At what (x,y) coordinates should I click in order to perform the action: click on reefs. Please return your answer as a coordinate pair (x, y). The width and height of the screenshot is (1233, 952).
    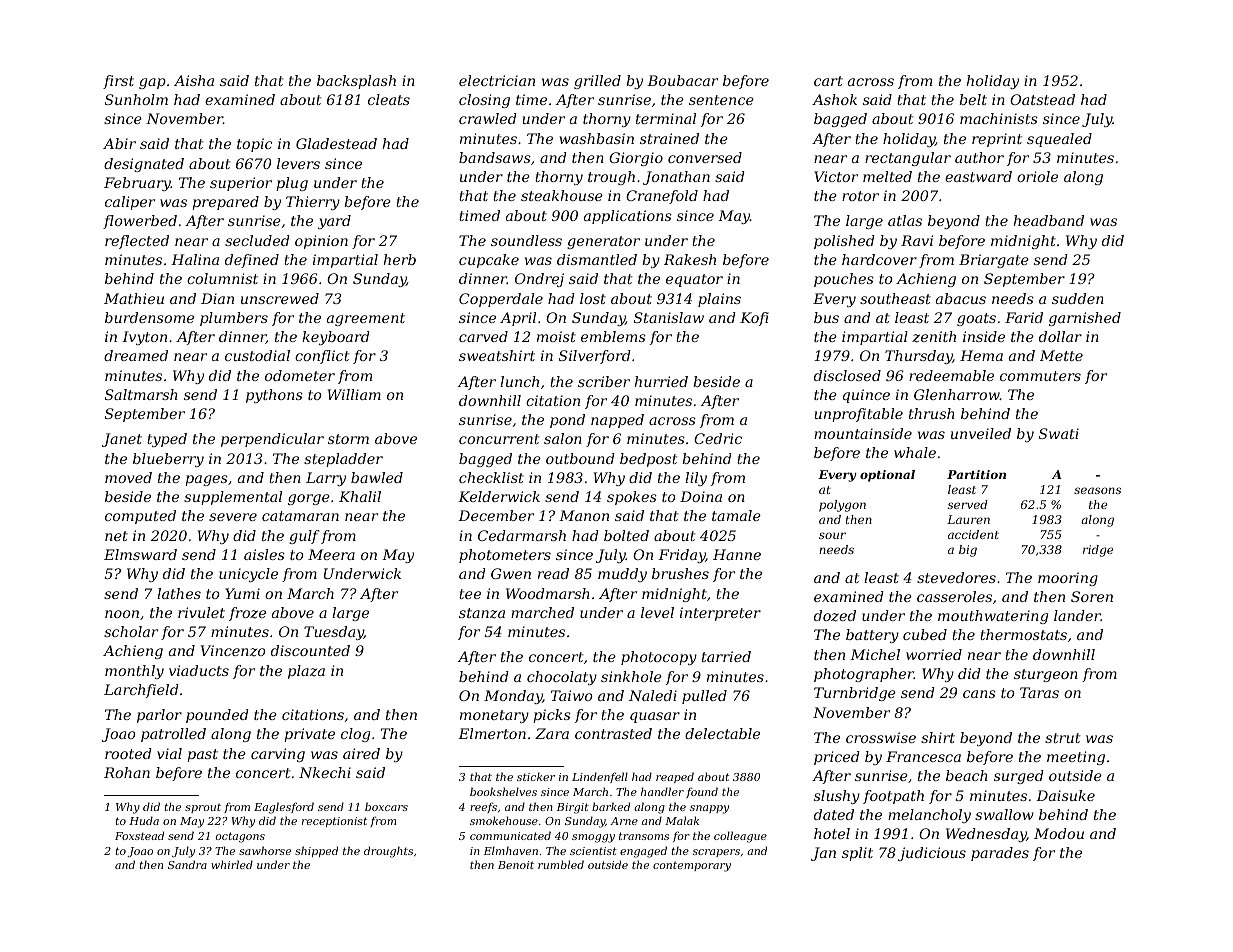
    Looking at the image, I should click on (483, 807).
